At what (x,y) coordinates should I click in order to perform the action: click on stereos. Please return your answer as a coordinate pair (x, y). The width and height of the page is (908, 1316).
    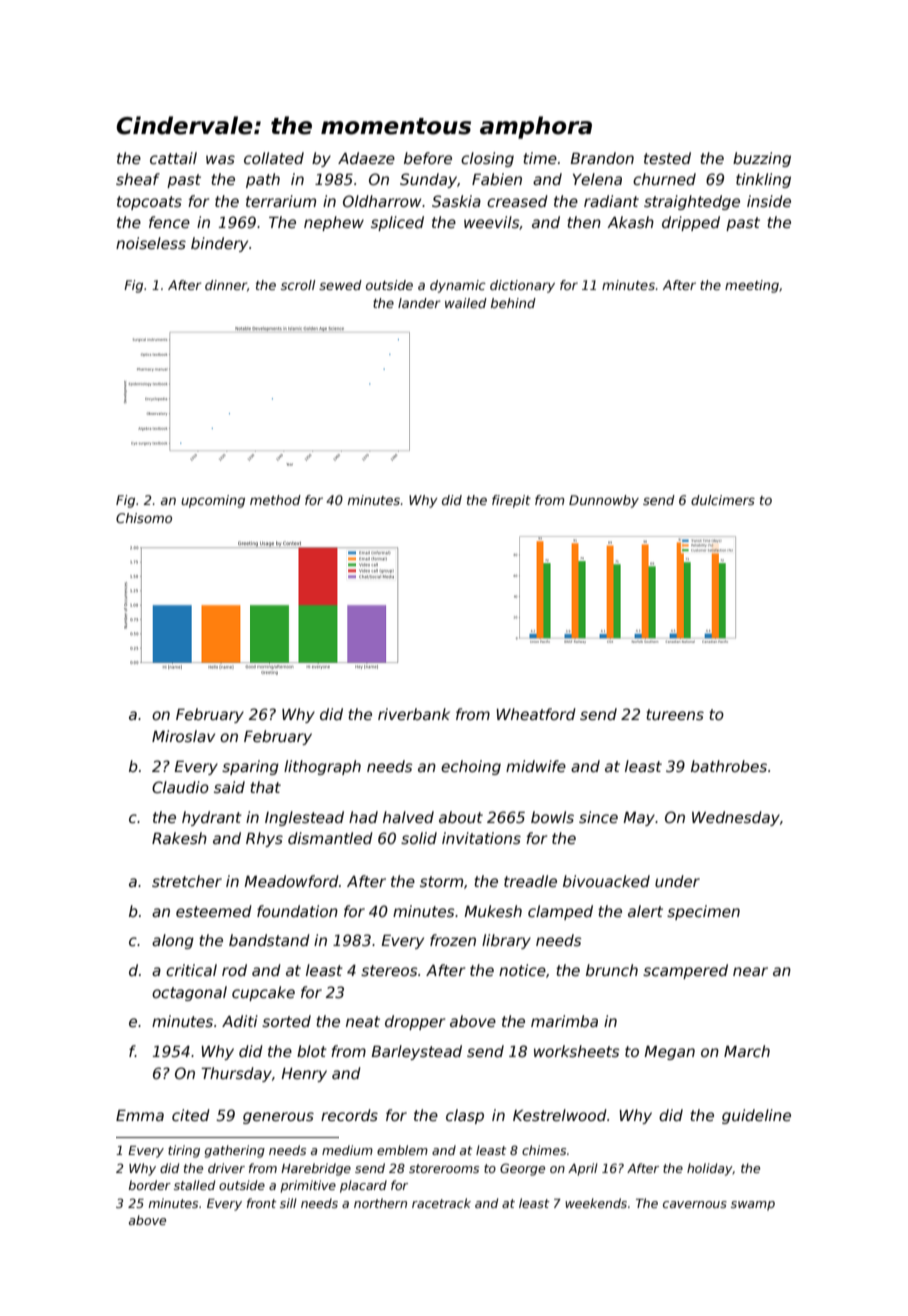
    Looking at the image, I should click on (389, 970).
